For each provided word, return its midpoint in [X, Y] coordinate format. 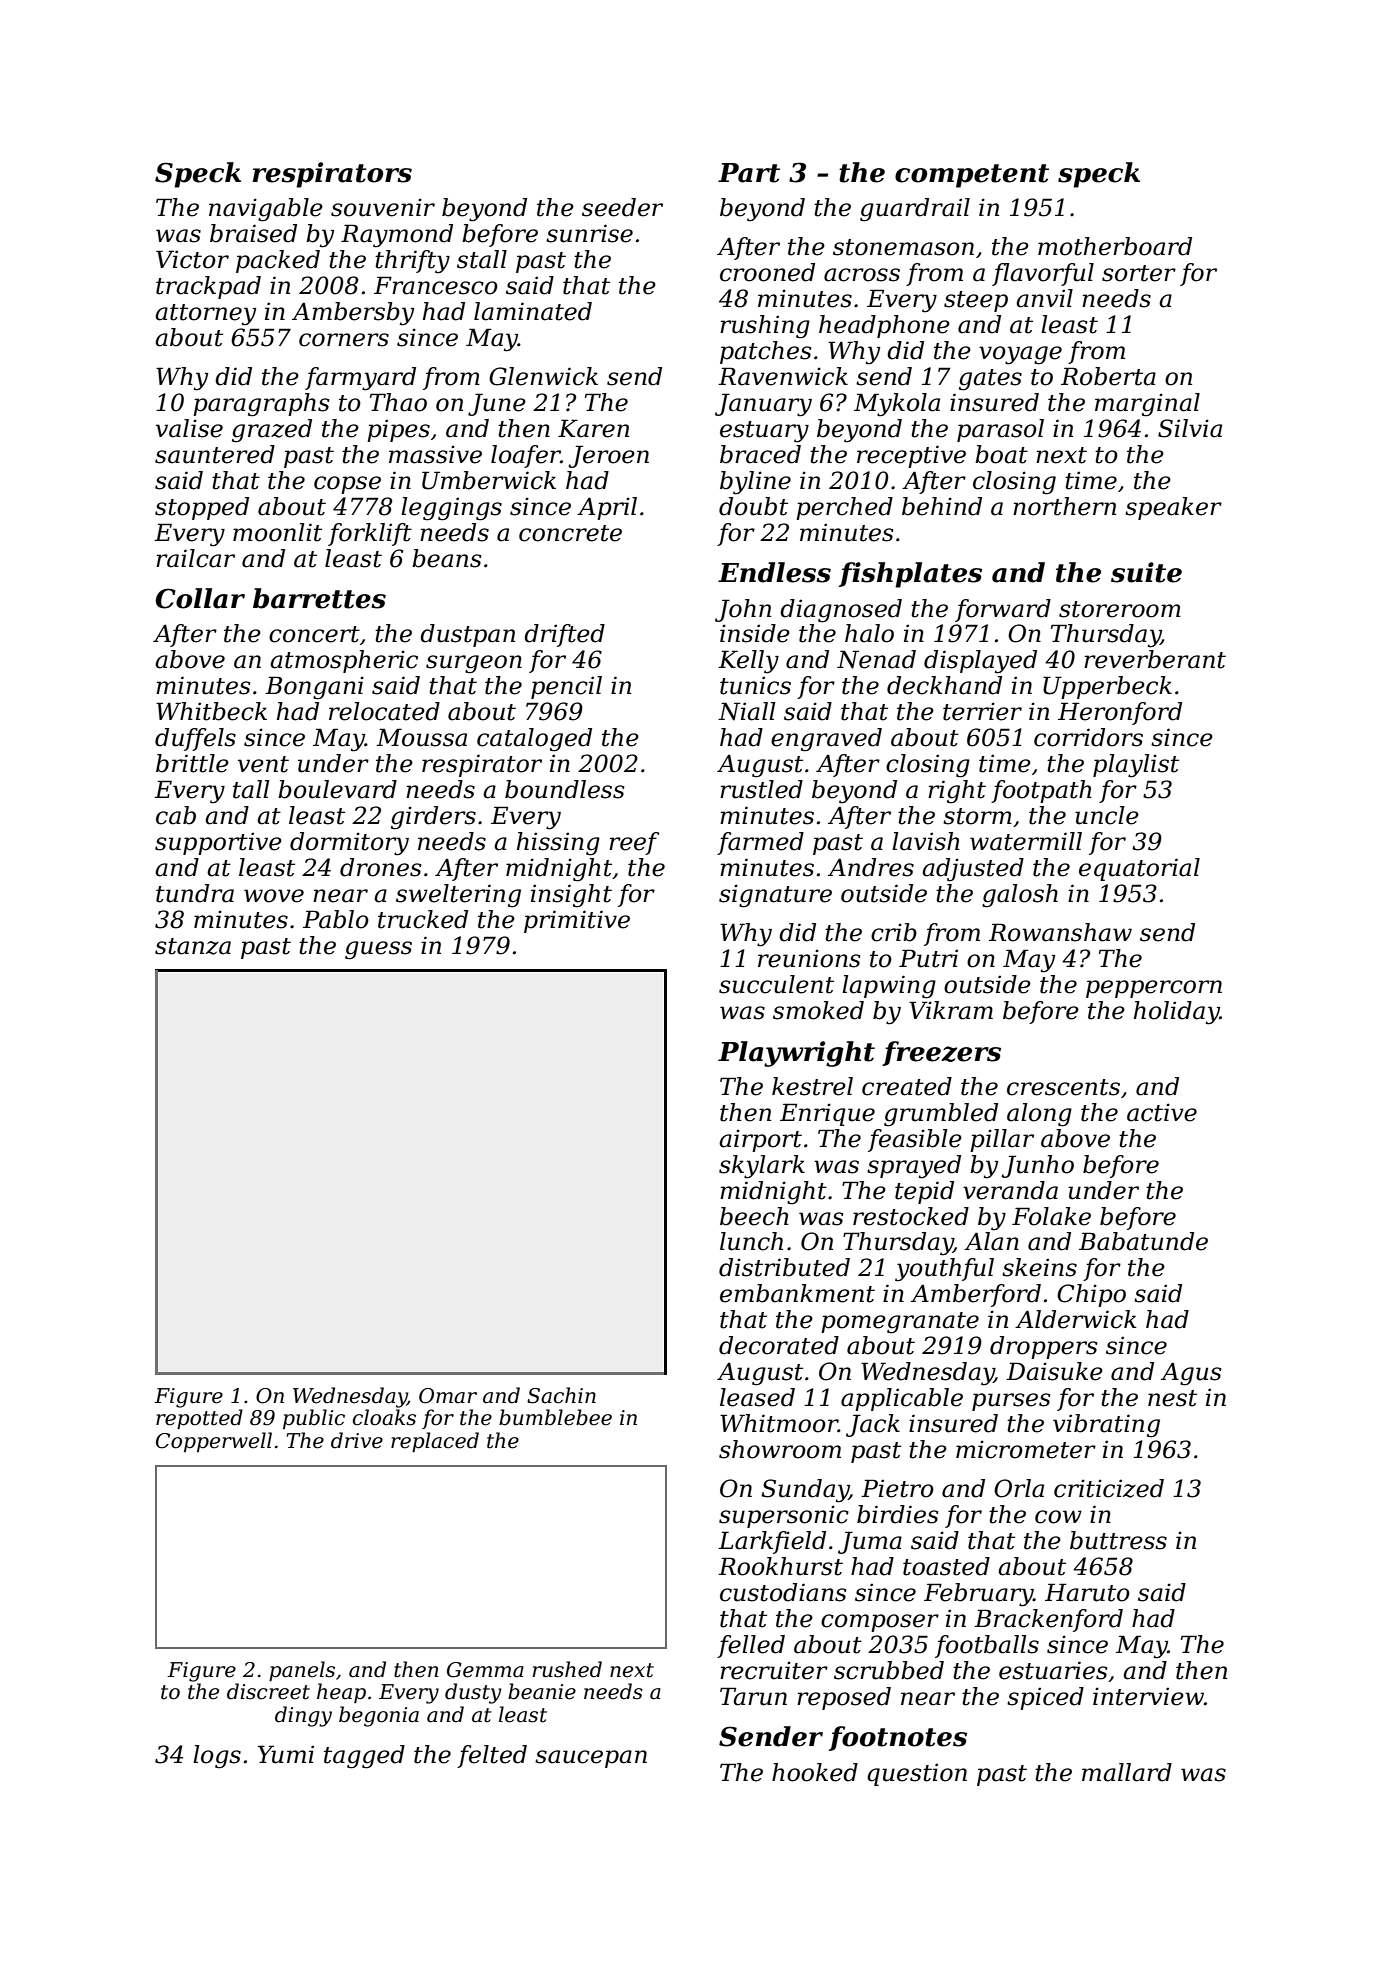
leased [757, 1397]
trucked [423, 919]
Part [749, 173]
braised [253, 233]
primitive [577, 921]
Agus [1191, 1374]
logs [217, 1757]
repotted [199, 1419]
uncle [1107, 815]
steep [976, 301]
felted [492, 1756]
